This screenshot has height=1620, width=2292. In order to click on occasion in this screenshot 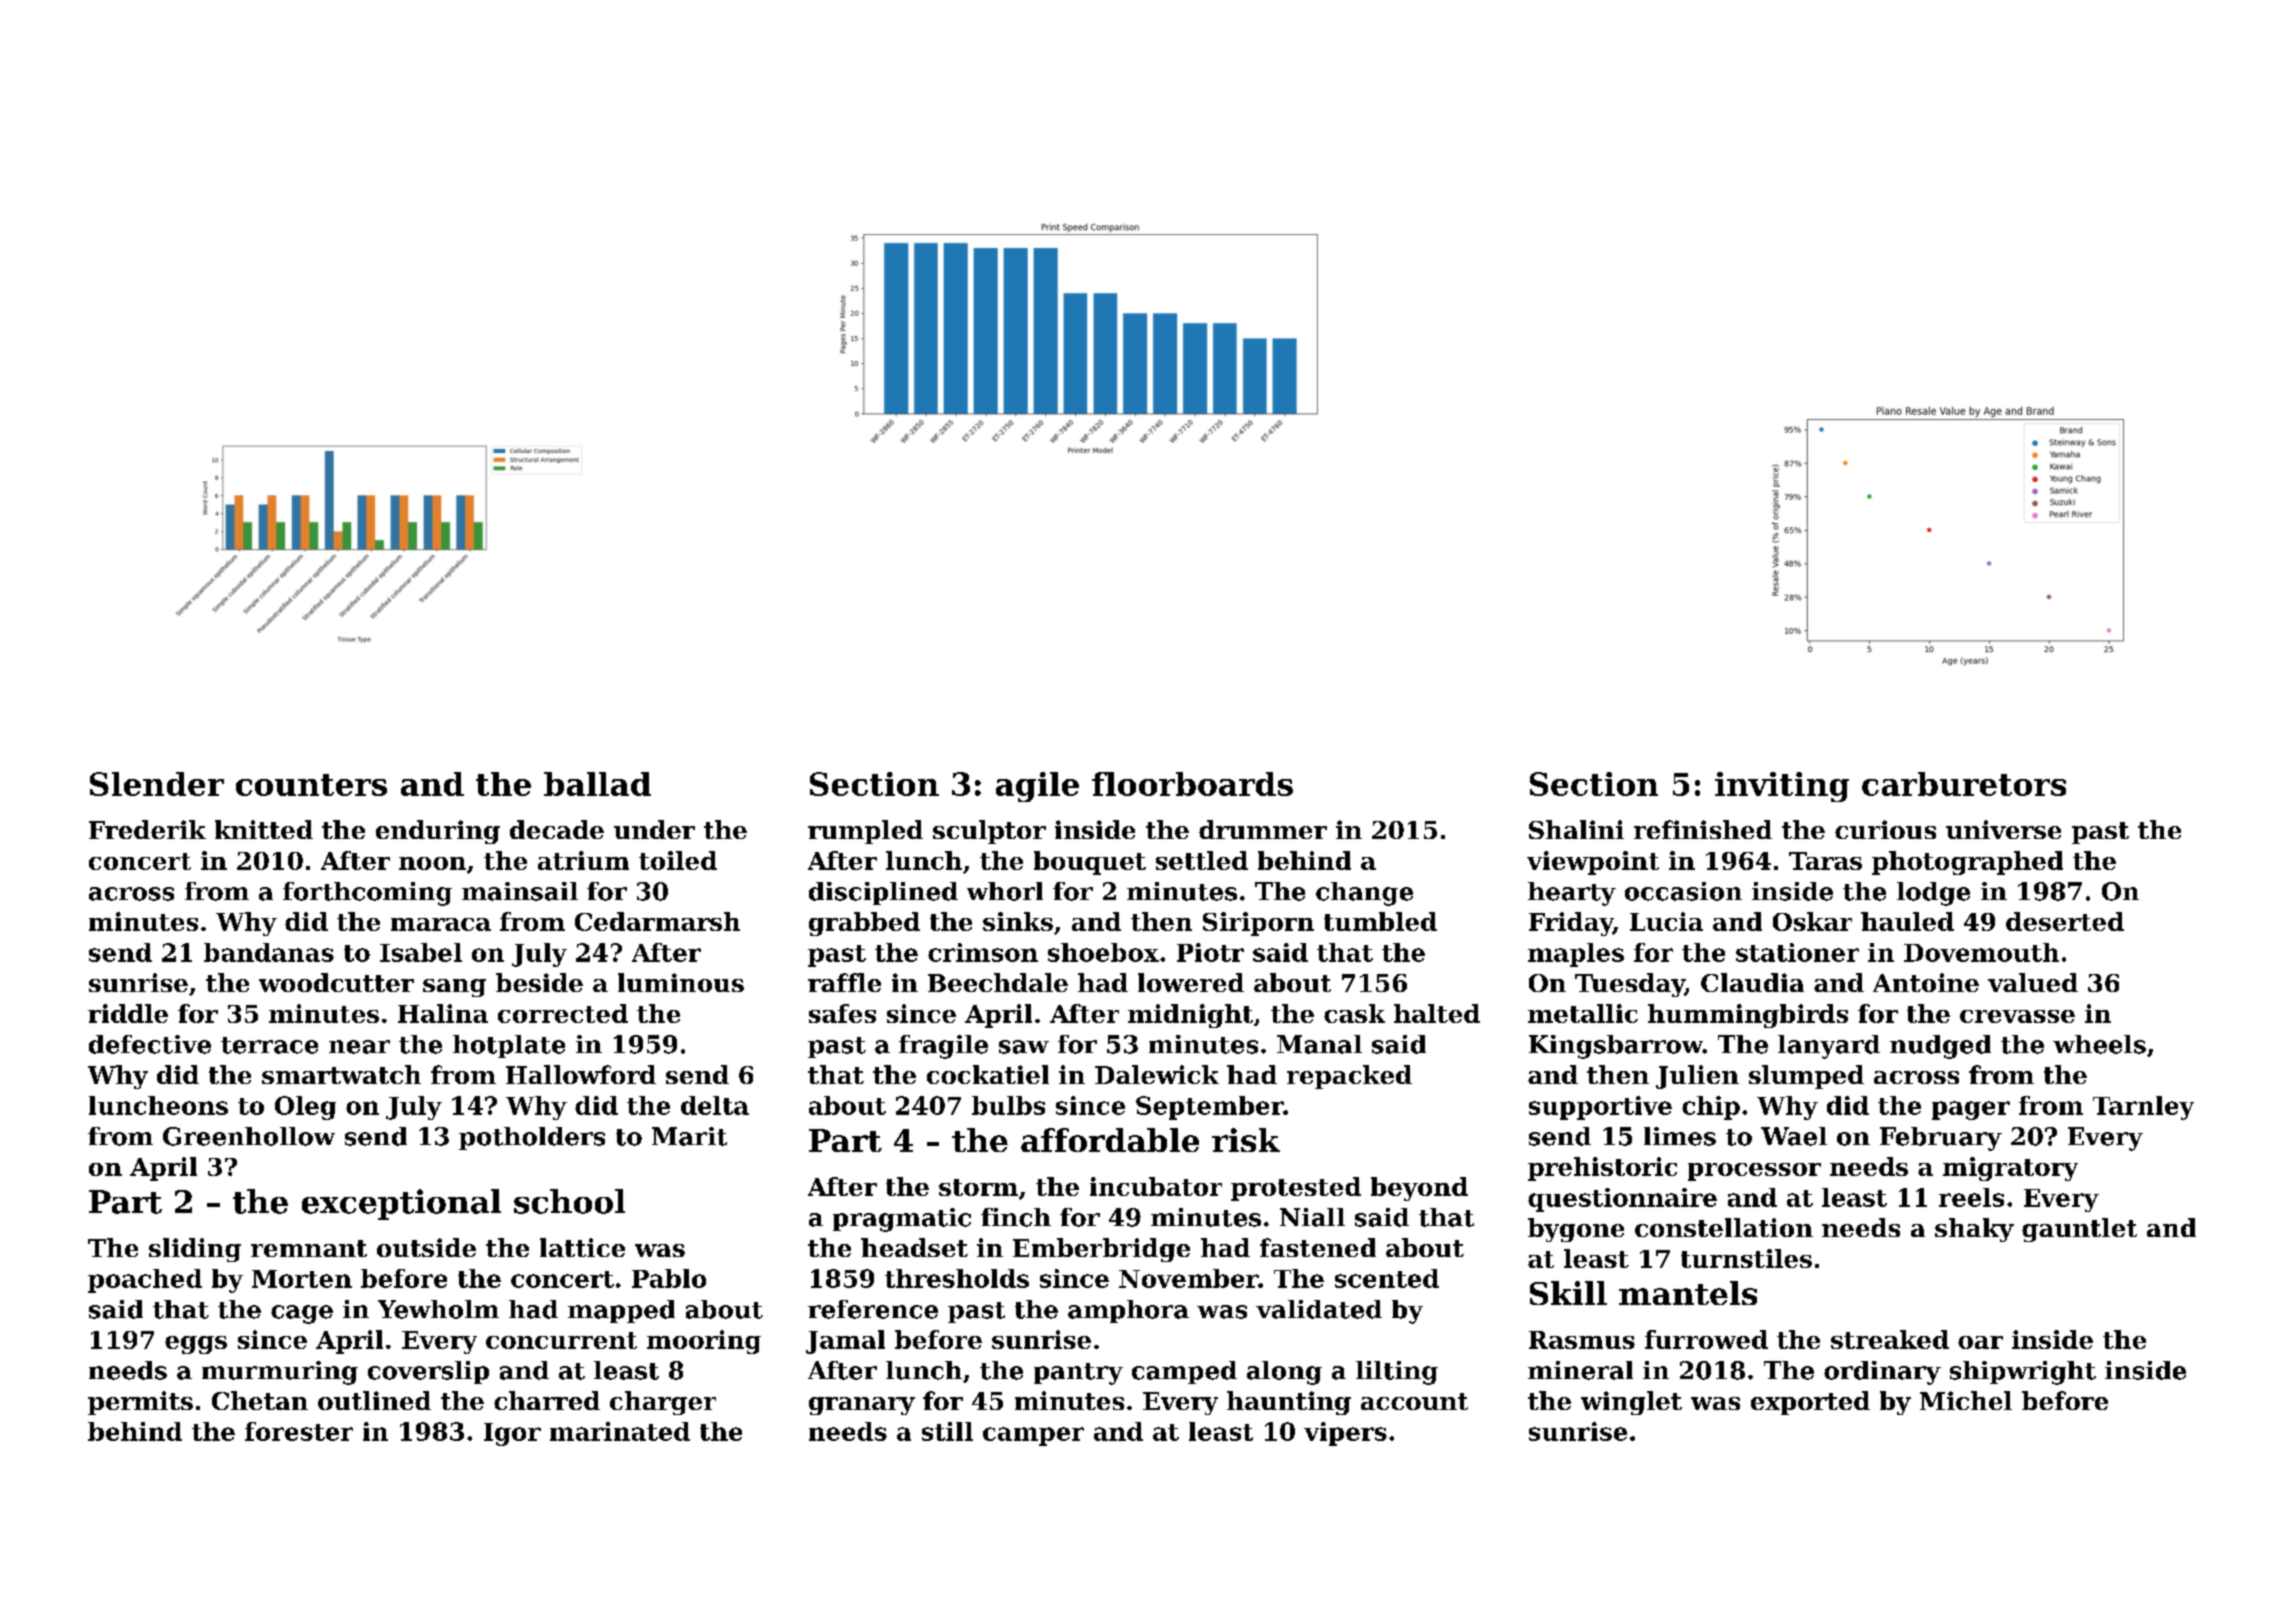, I will do `click(1683, 891)`.
